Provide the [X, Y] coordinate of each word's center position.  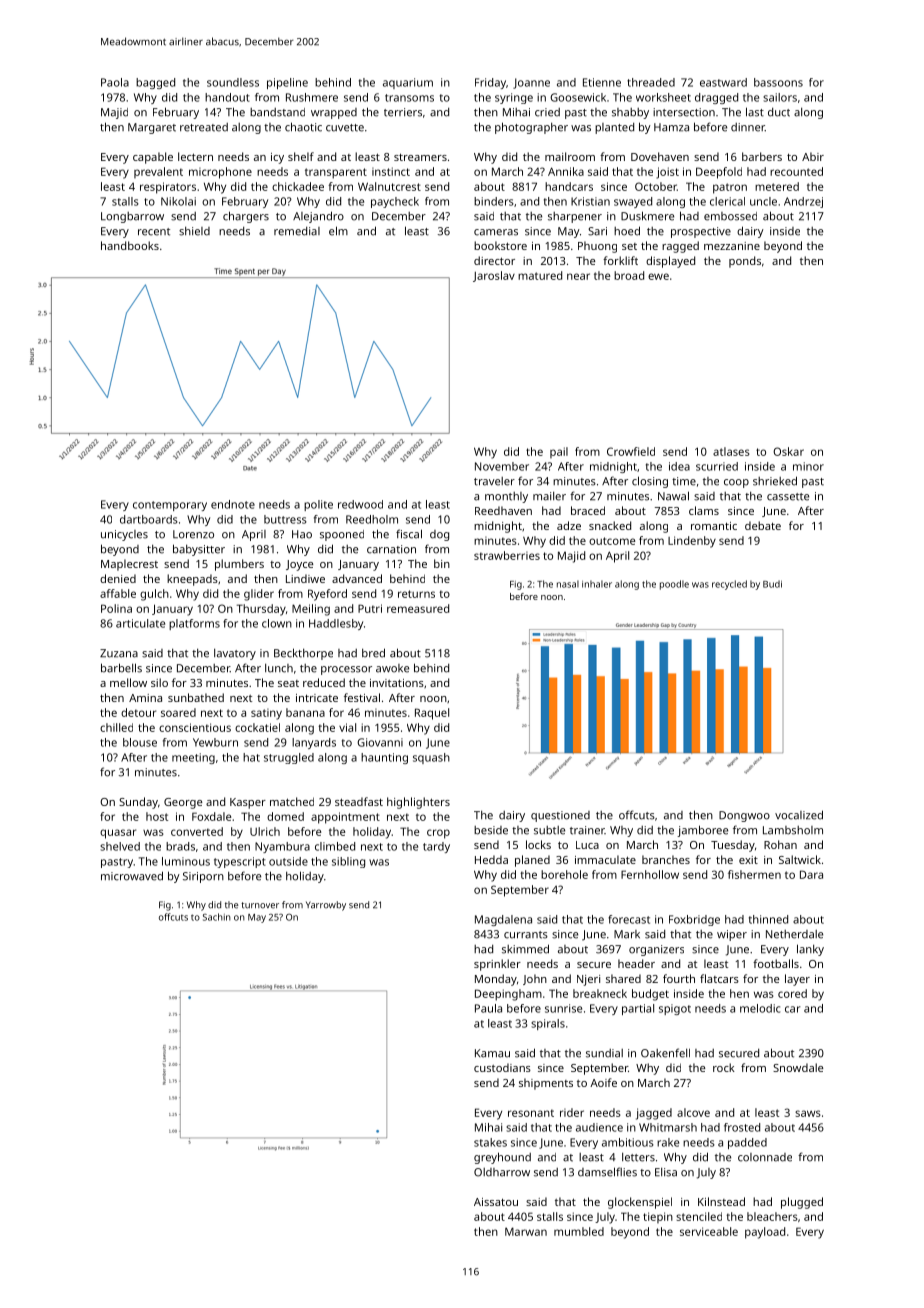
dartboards [149, 519]
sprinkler [497, 965]
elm [338, 231]
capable [153, 158]
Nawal [673, 496]
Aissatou [496, 1202]
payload [765, 1233]
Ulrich [265, 831]
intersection [684, 112]
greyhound [502, 1158]
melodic [760, 1008]
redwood [360, 504]
